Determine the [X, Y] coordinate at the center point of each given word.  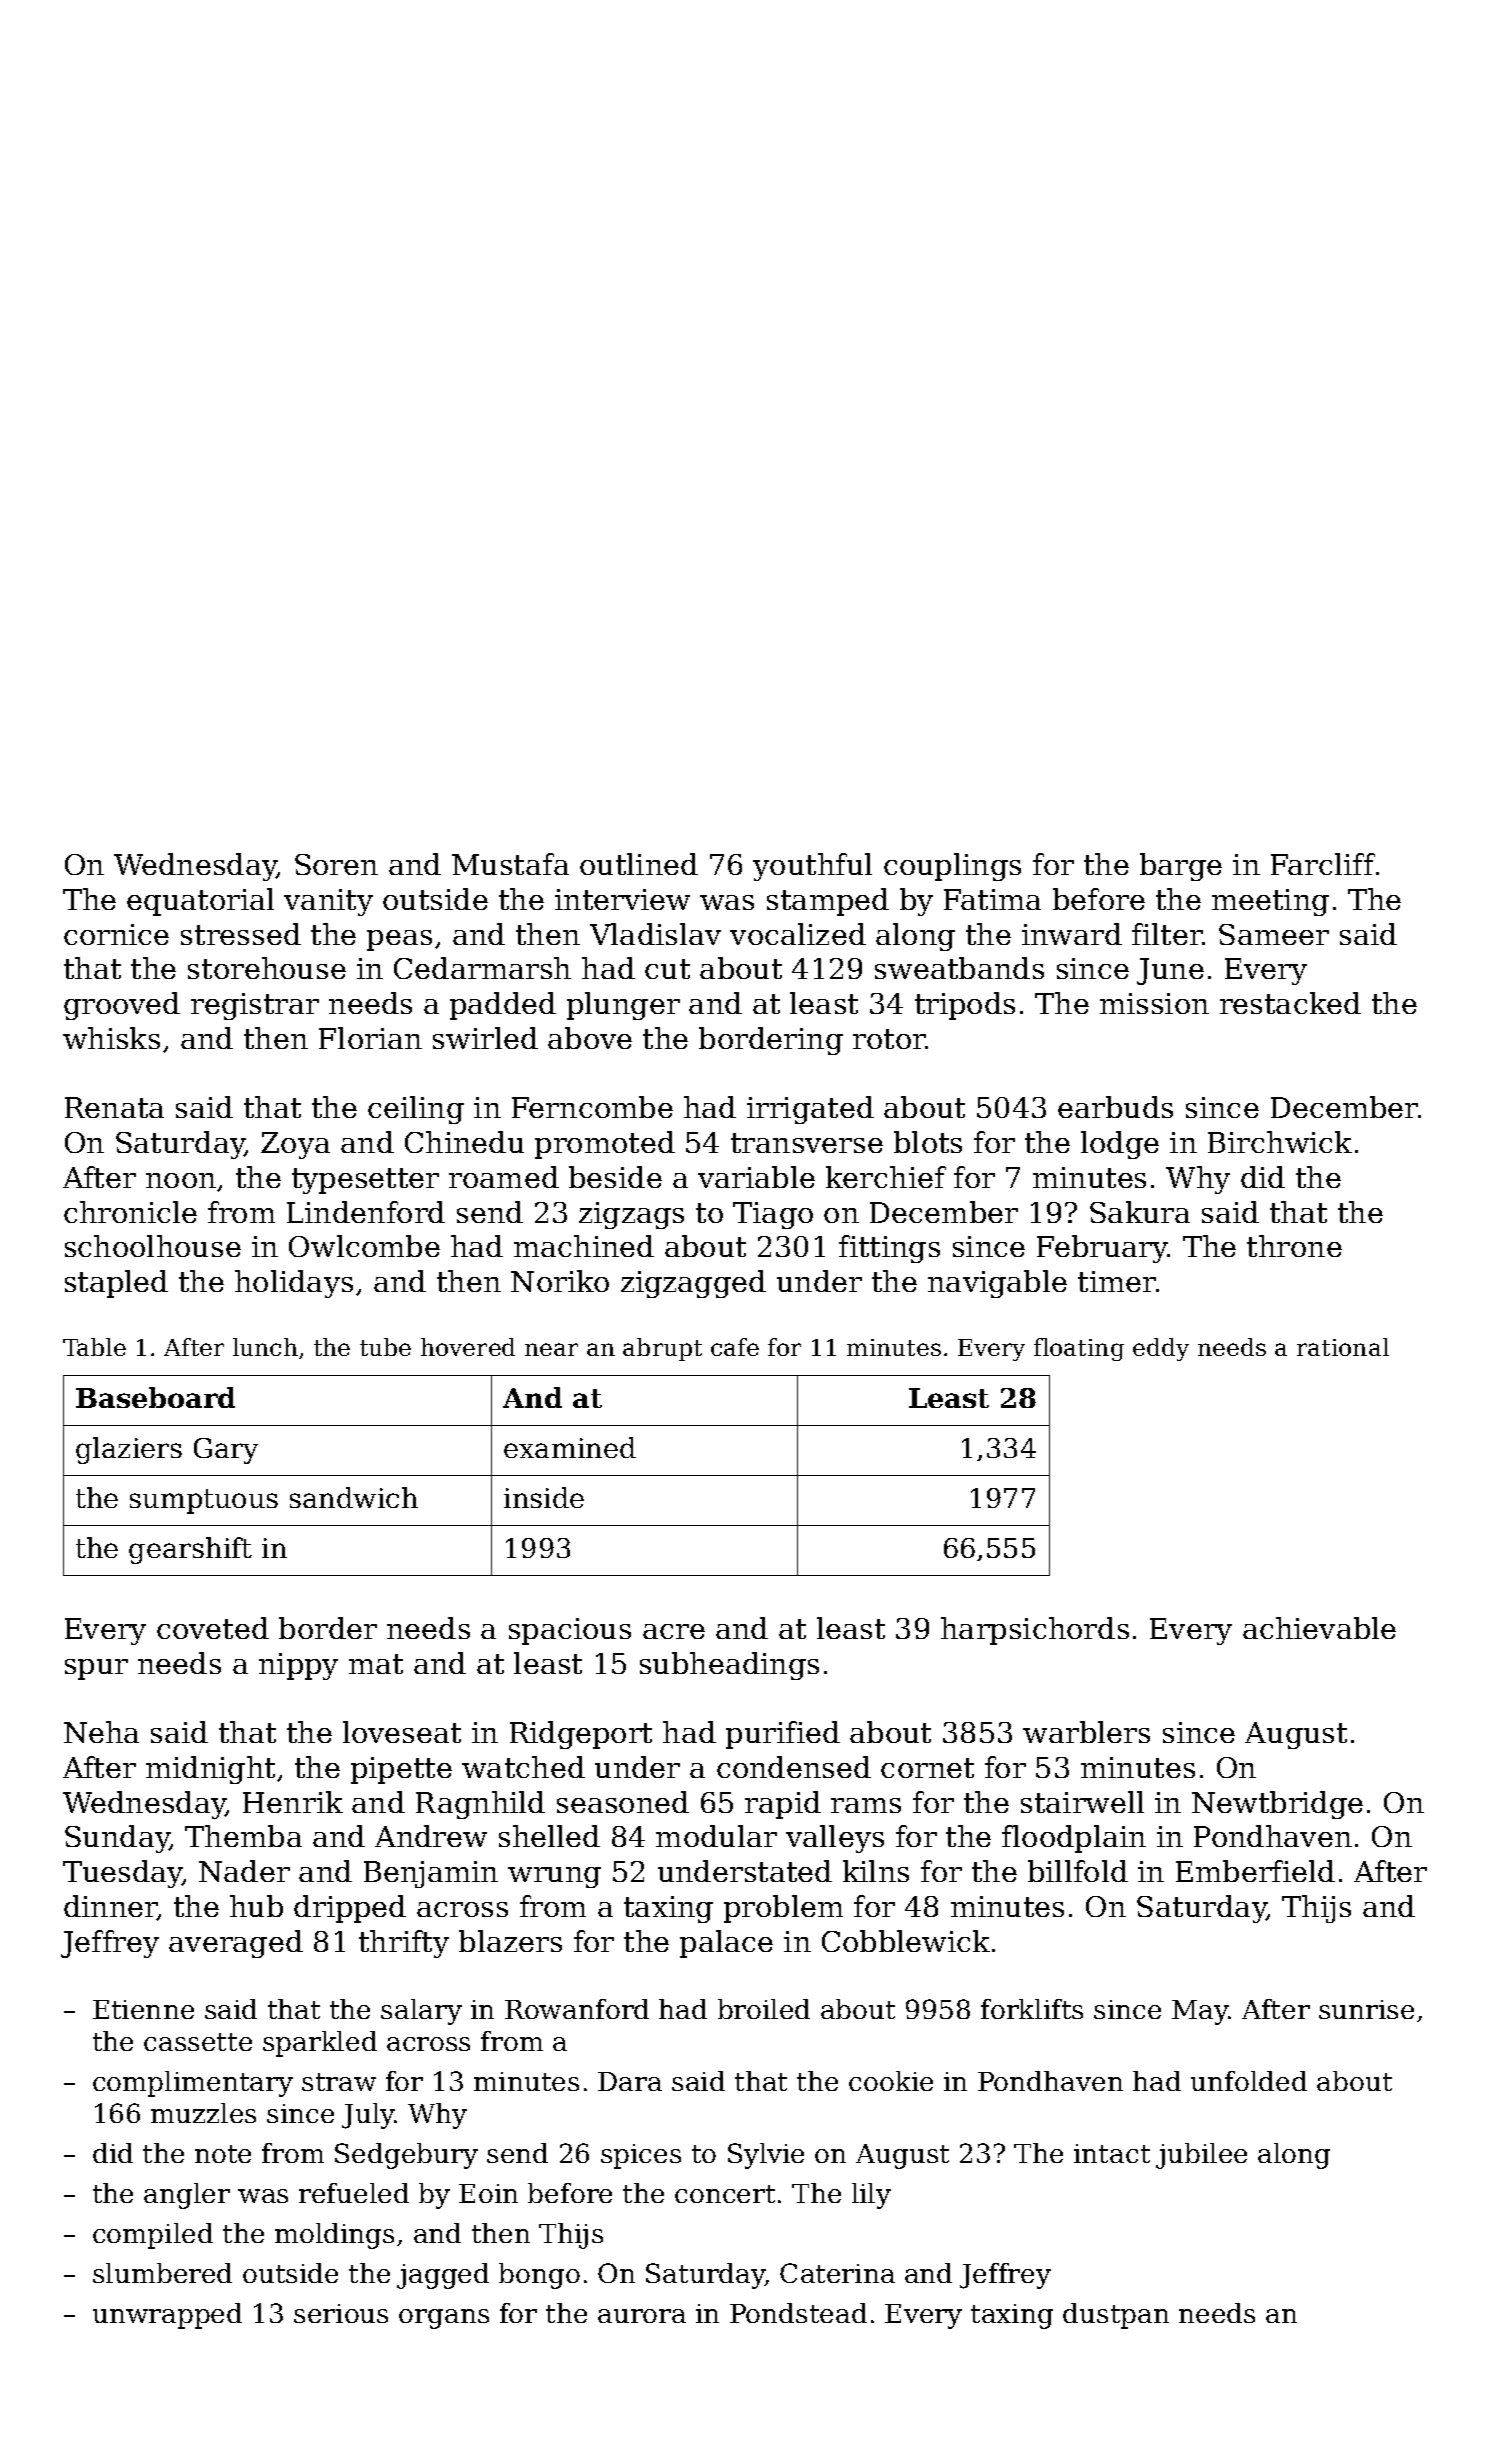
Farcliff [1323, 864]
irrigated [810, 1110]
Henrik [293, 1802]
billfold [1078, 1871]
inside [544, 1497]
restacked [1290, 1003]
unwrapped [167, 2316]
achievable [1319, 1628]
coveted [213, 1628]
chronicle [130, 1212]
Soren [336, 864]
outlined [639, 864]
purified [783, 1735]
